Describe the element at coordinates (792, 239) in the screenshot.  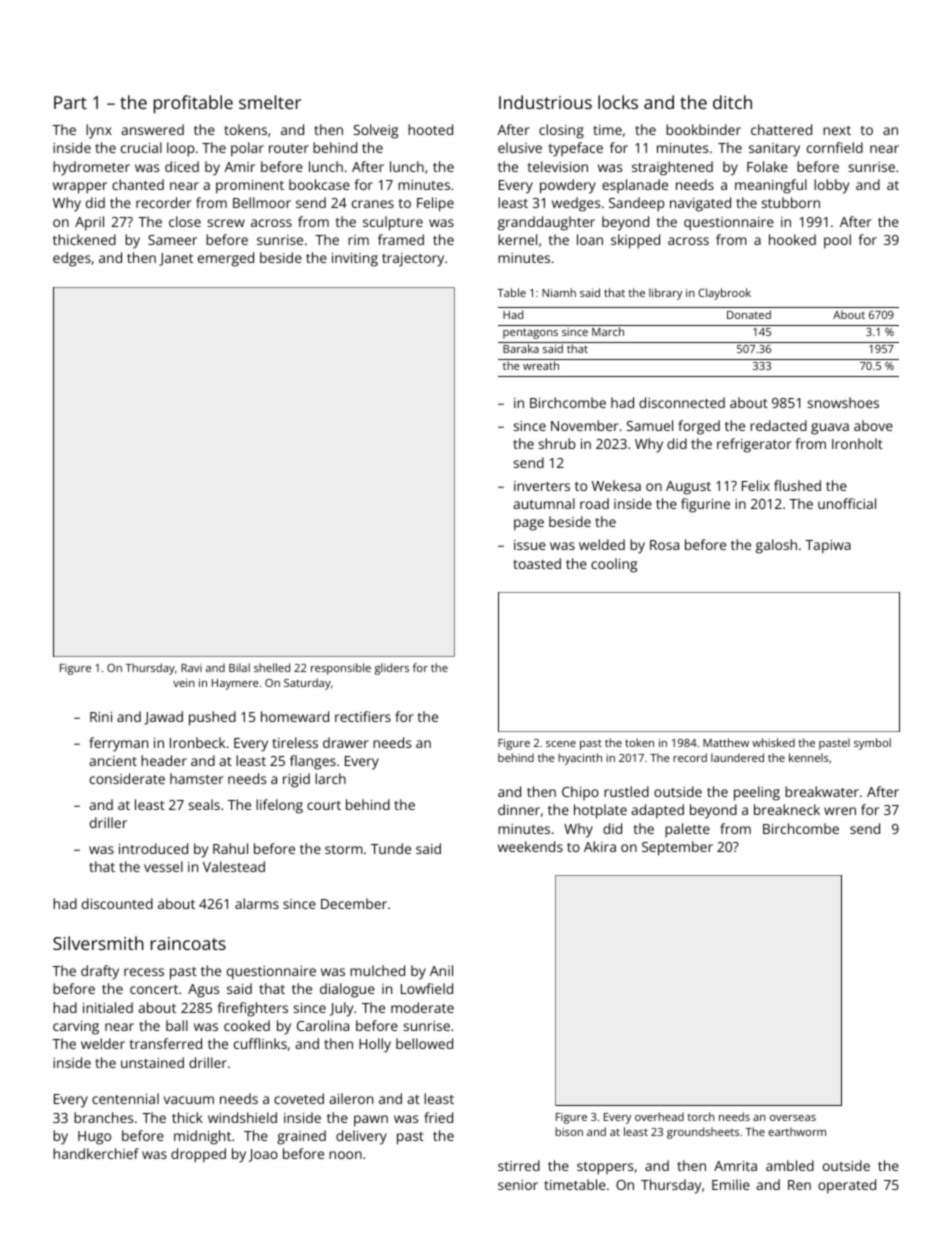
I see `hooked` at that location.
